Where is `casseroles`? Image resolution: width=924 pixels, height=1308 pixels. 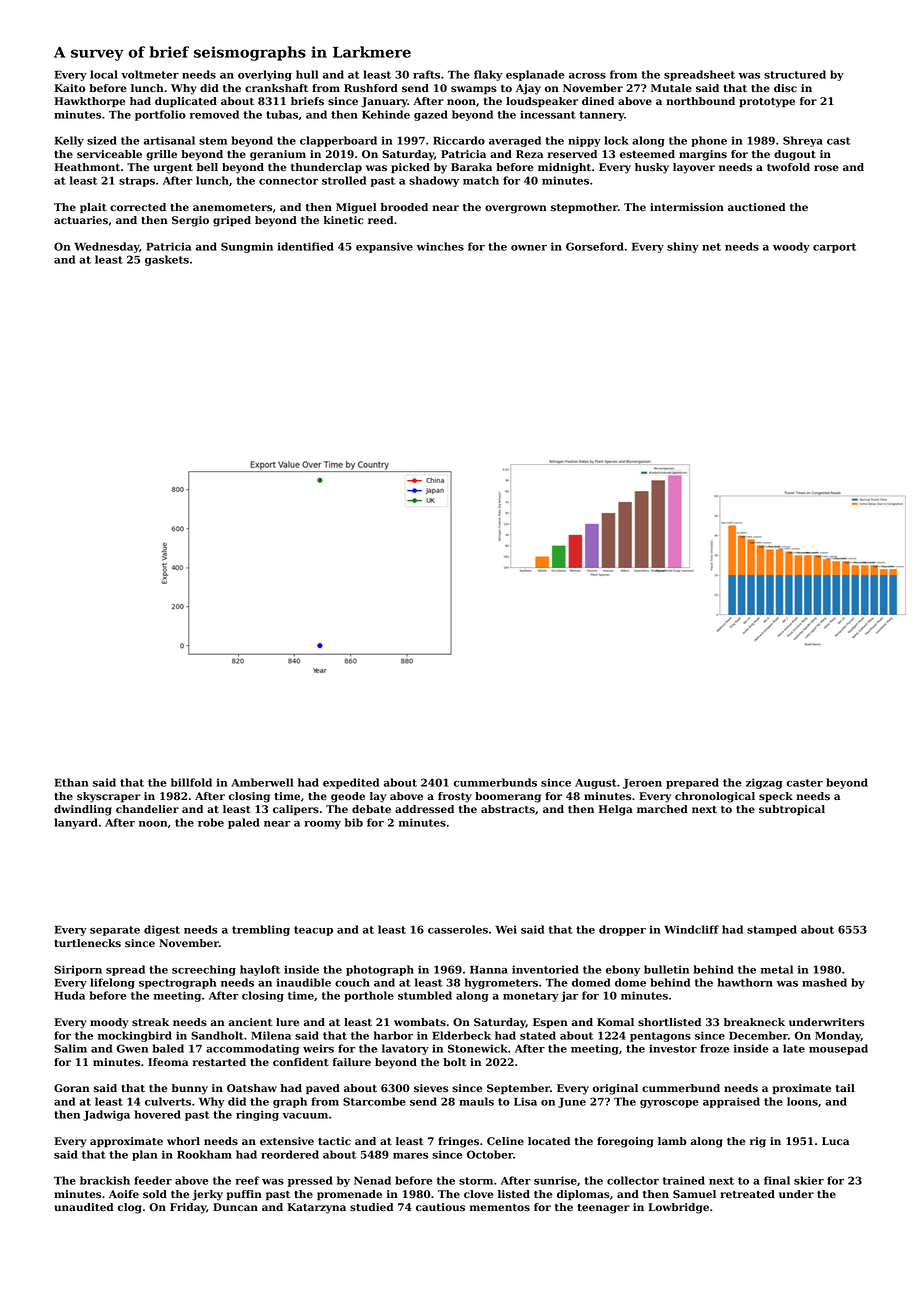
casseroles is located at coordinates (458, 929).
